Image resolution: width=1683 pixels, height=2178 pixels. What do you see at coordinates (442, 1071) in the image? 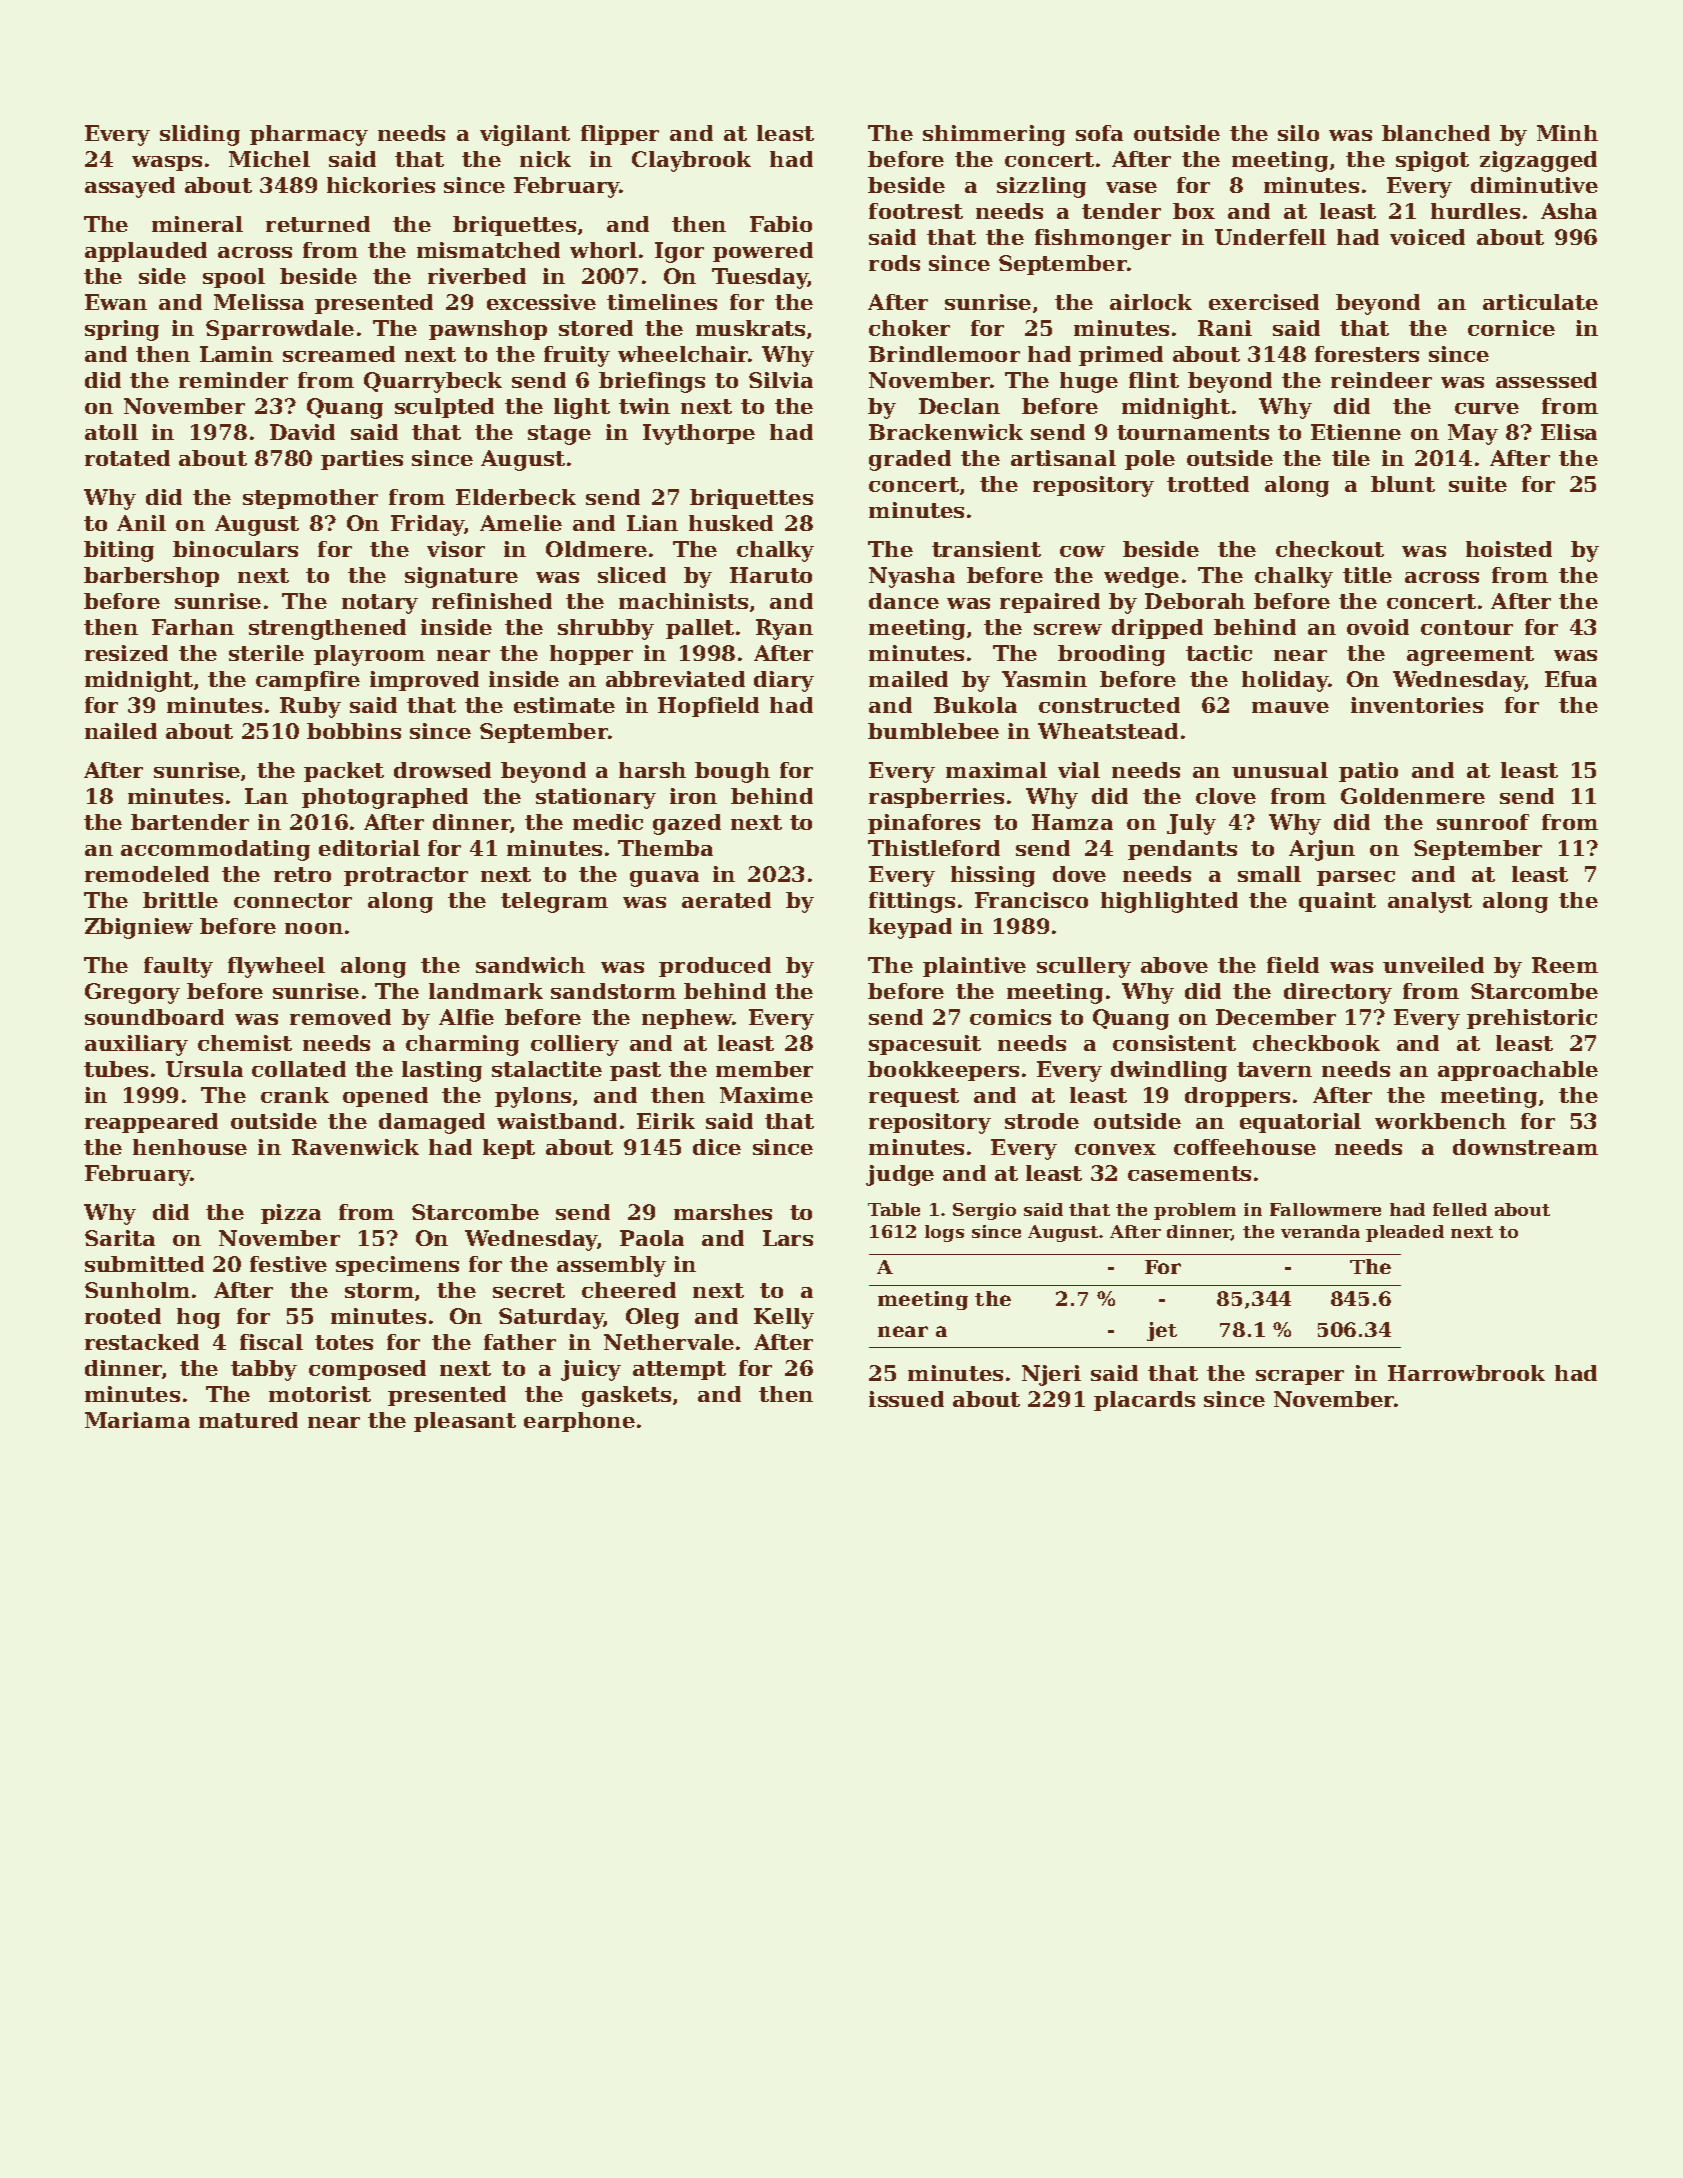
I see `lasting` at bounding box center [442, 1071].
